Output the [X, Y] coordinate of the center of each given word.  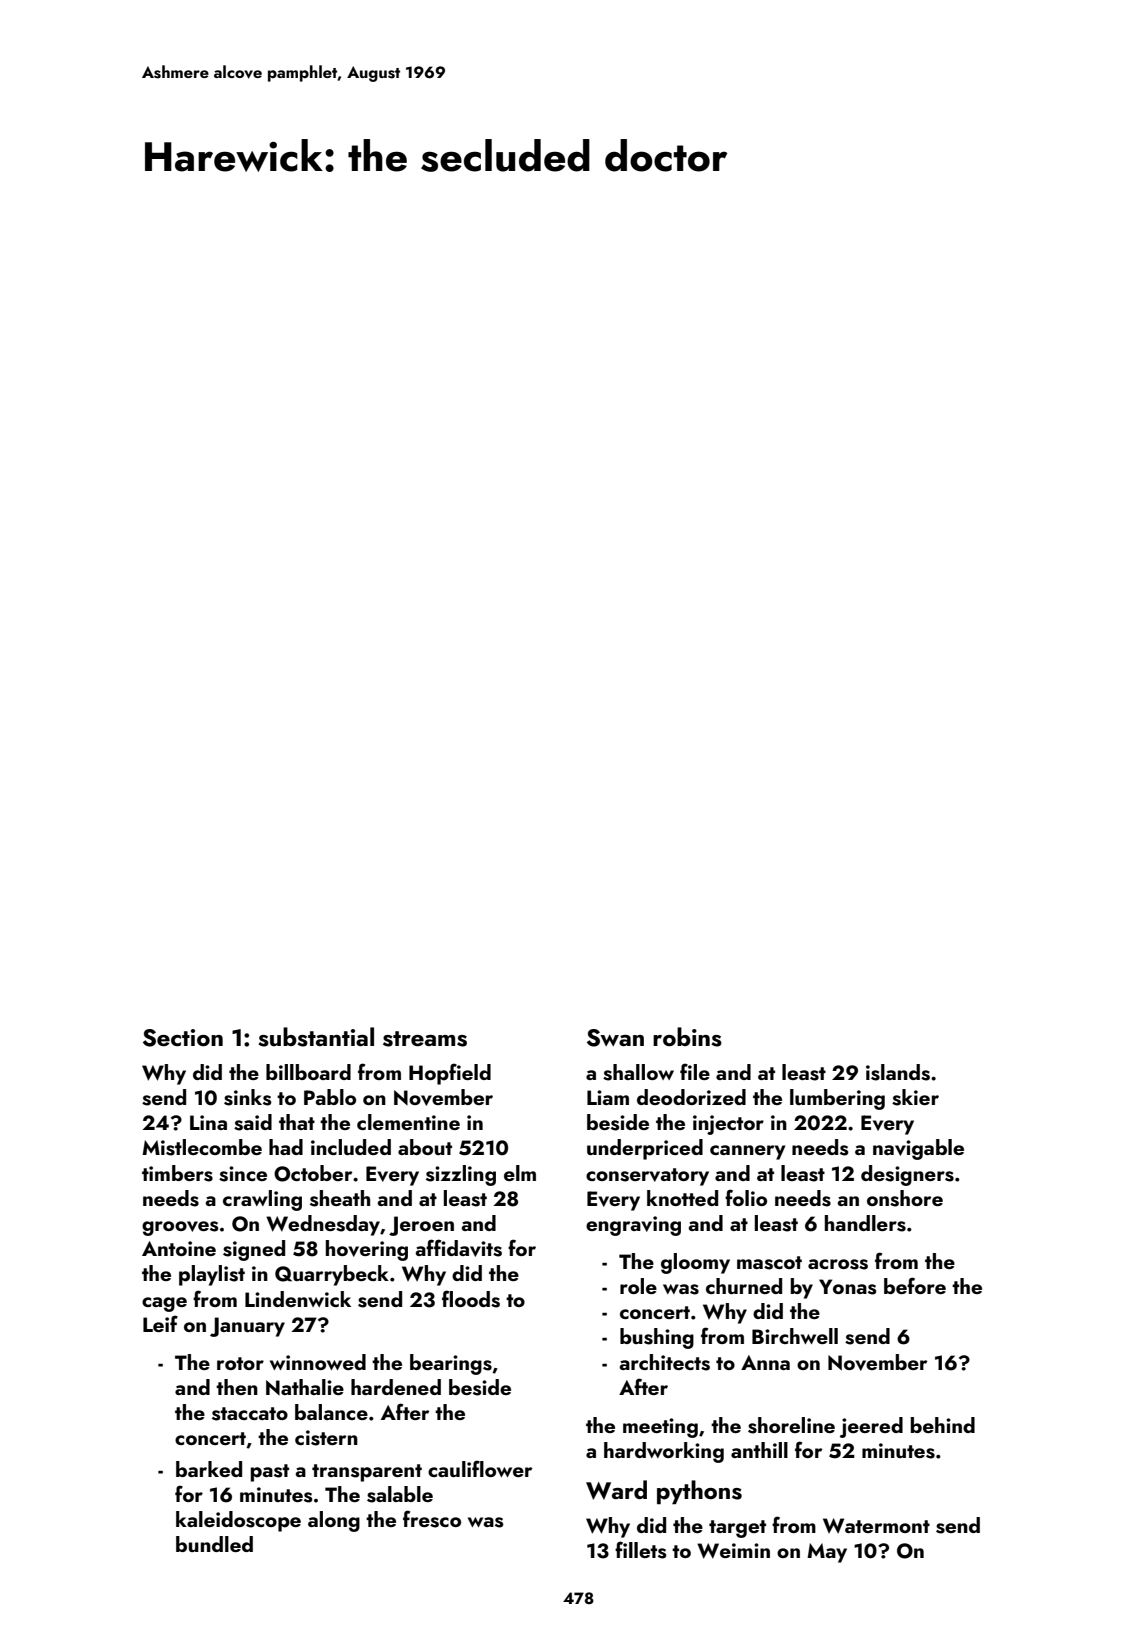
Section [183, 1038]
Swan [615, 1038]
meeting [660, 1428]
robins [687, 1037]
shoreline [791, 1425]
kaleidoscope [238, 1521]
